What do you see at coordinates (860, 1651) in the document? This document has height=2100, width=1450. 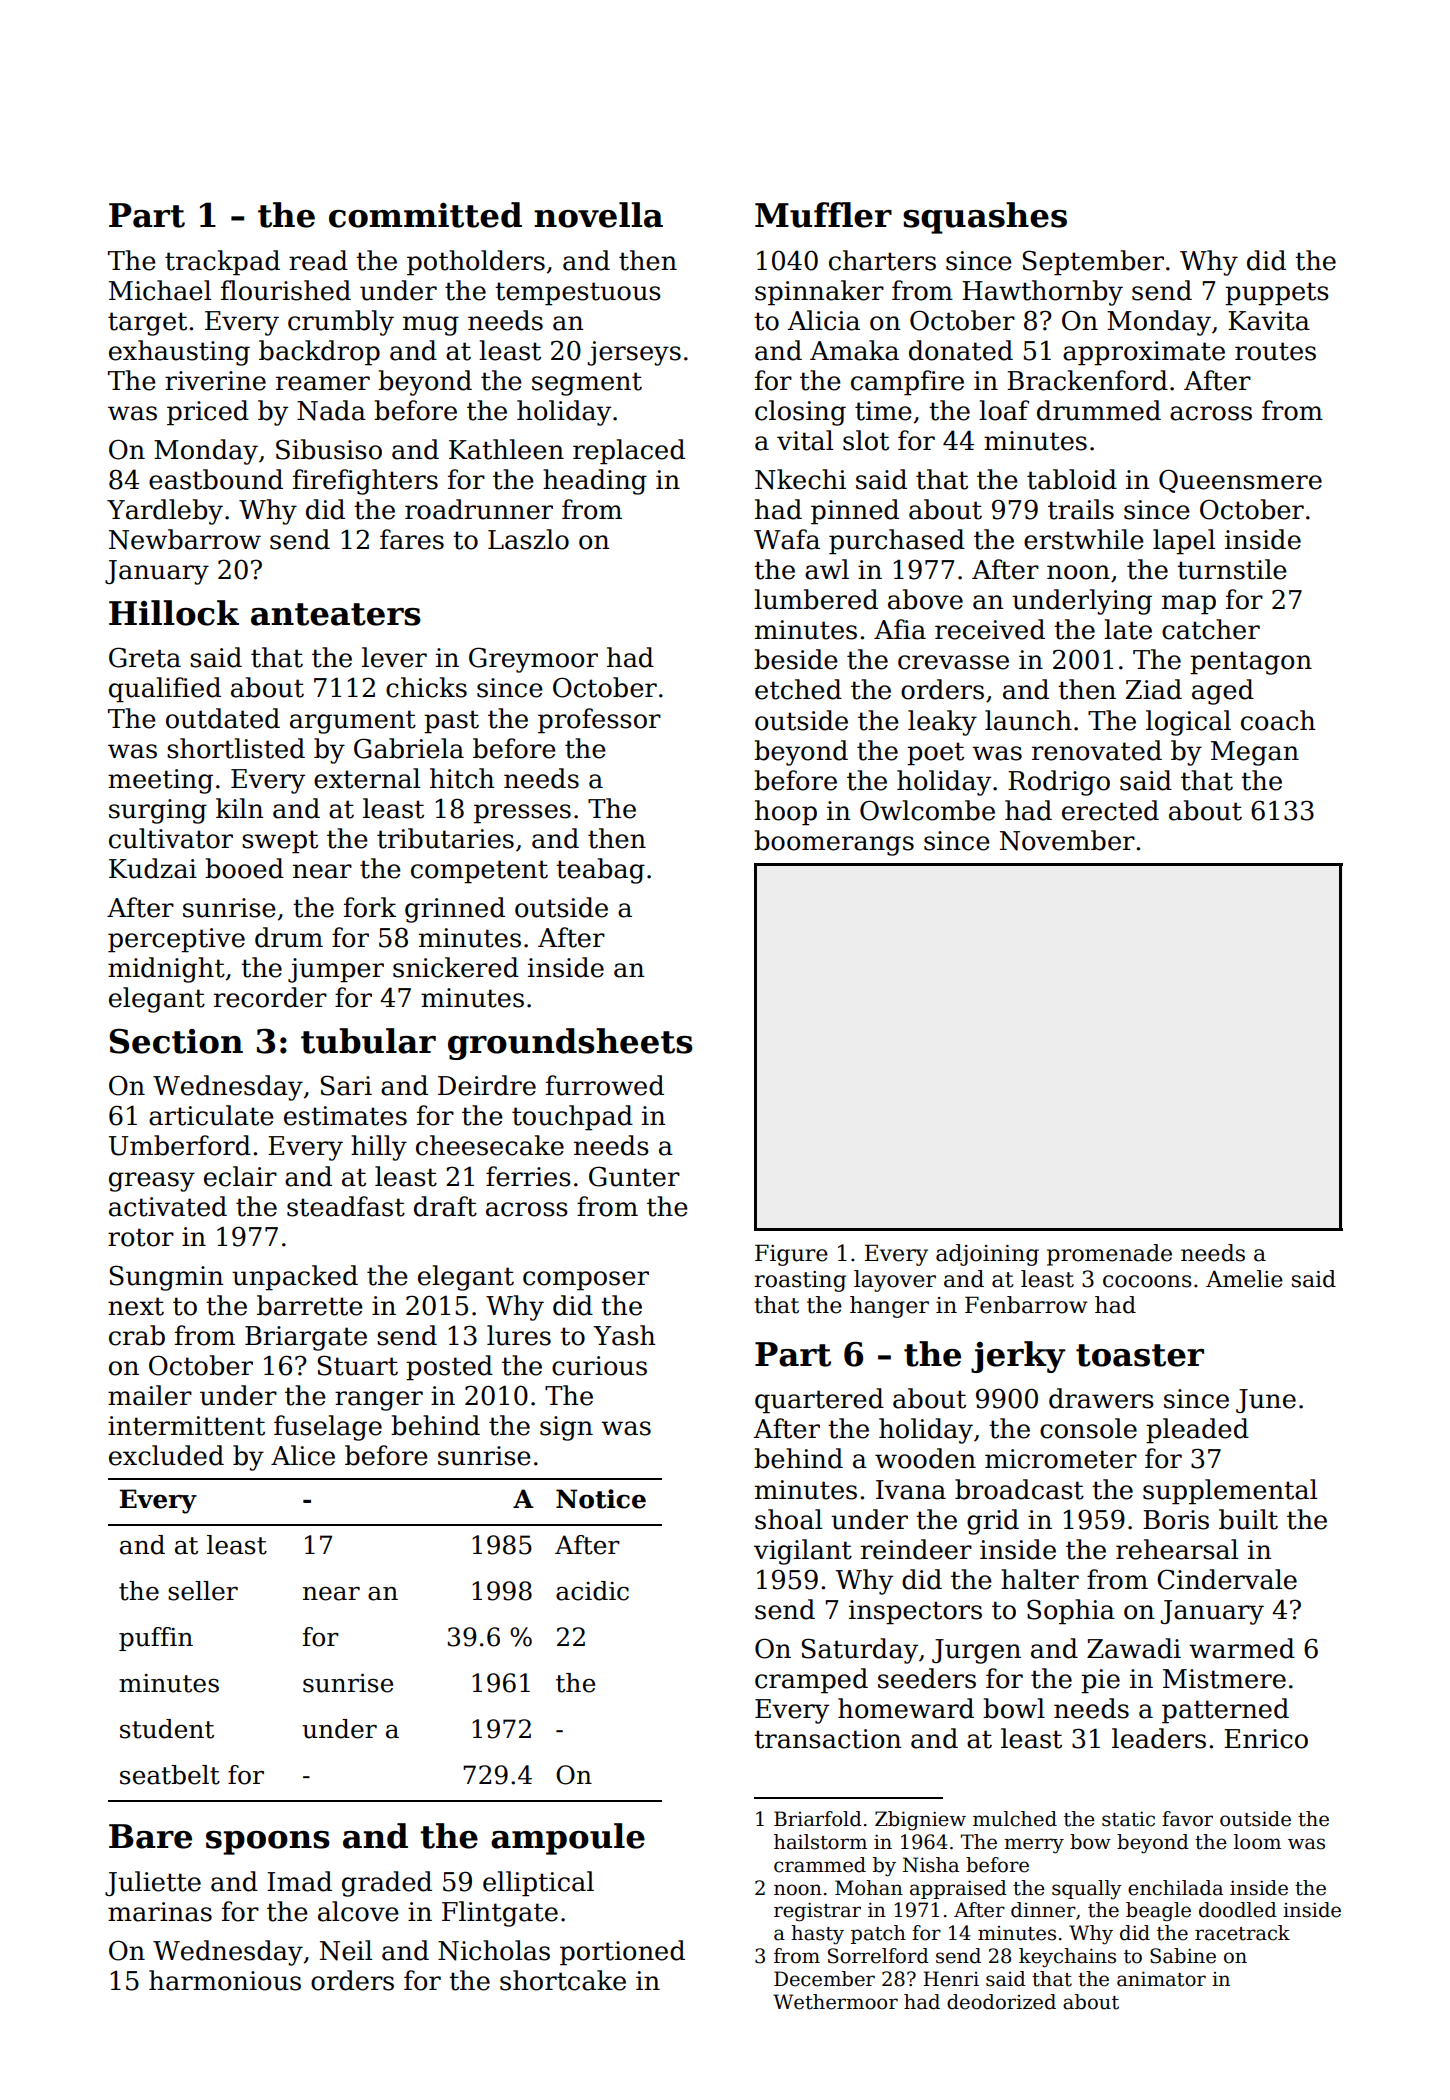 I see `Saturday` at bounding box center [860, 1651].
